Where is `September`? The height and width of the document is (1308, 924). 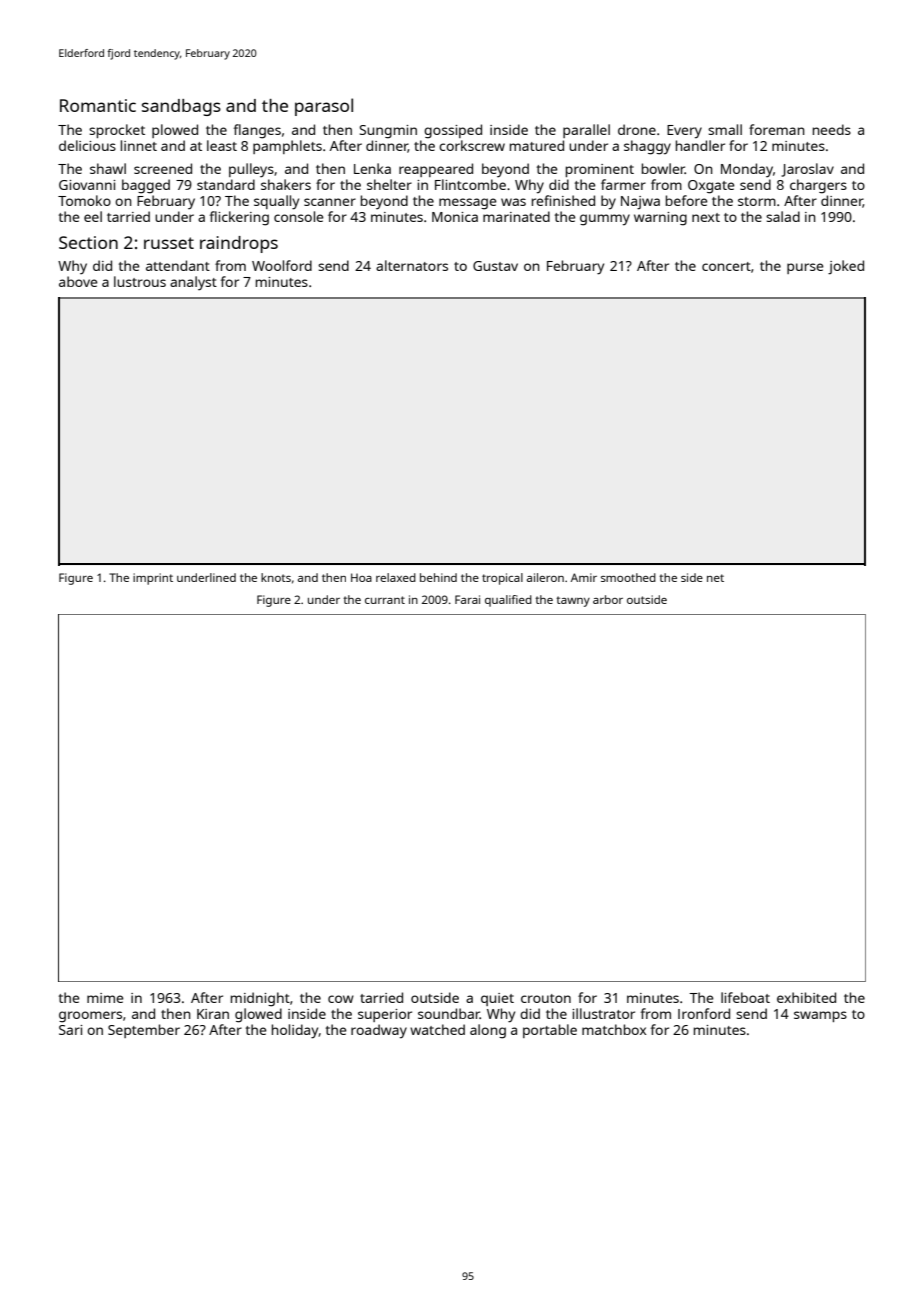
September is located at coordinates (144, 1031).
